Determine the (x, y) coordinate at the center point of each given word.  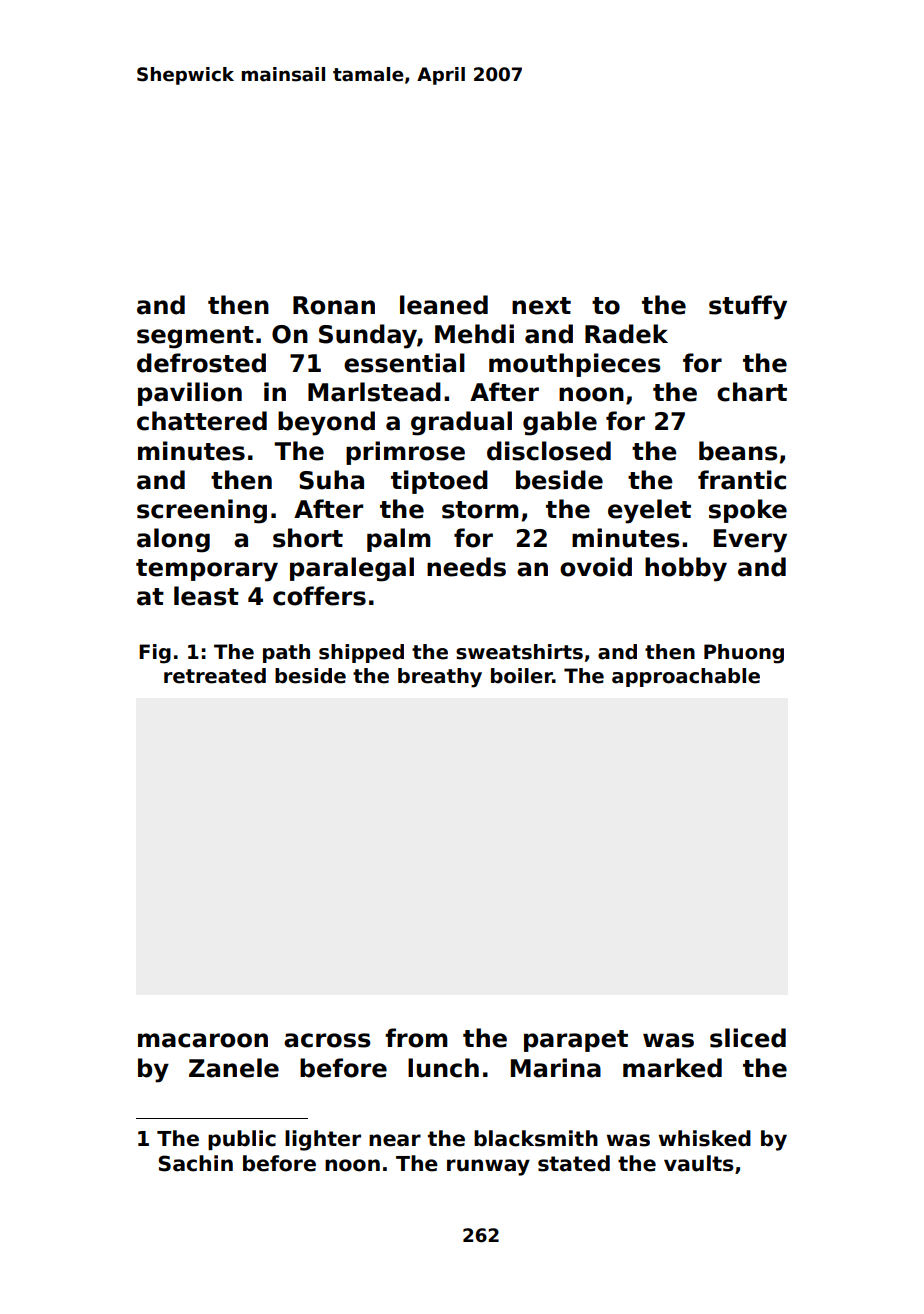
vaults (699, 1163)
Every (750, 541)
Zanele (234, 1068)
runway (488, 1167)
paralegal (352, 569)
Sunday (368, 336)
